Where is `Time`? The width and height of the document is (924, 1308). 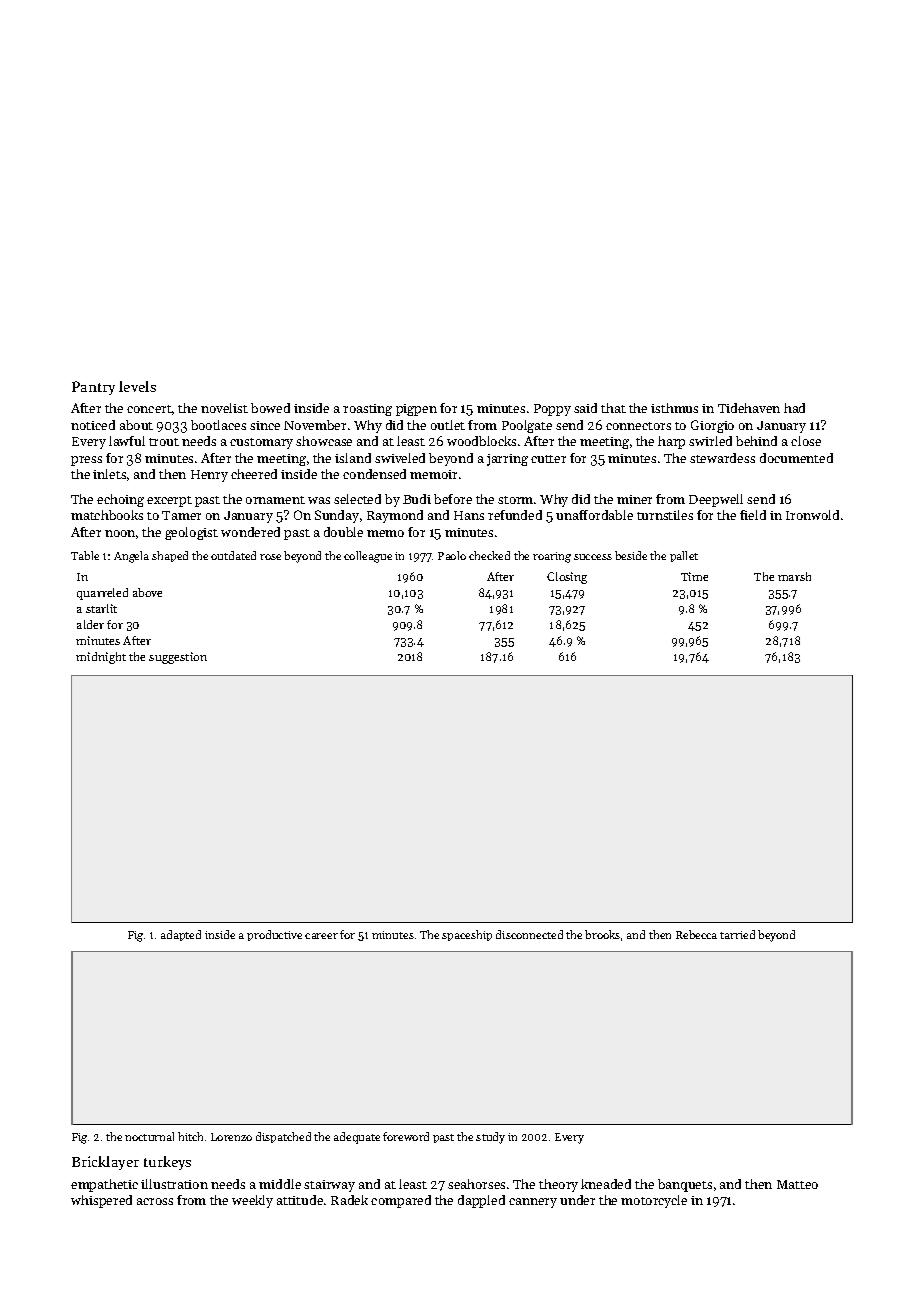
Time is located at coordinates (694, 576).
